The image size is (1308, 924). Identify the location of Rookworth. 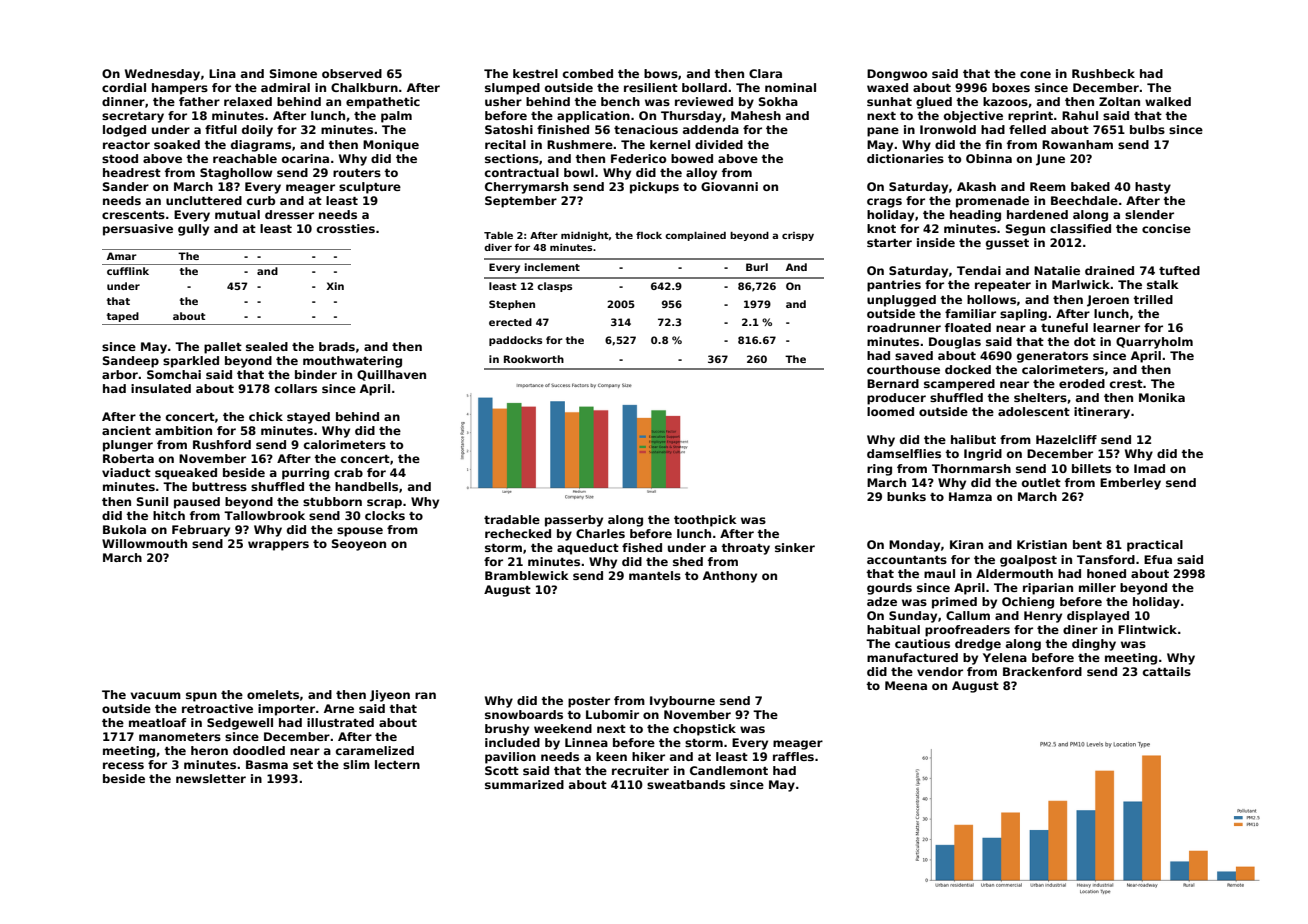
(534, 359).
